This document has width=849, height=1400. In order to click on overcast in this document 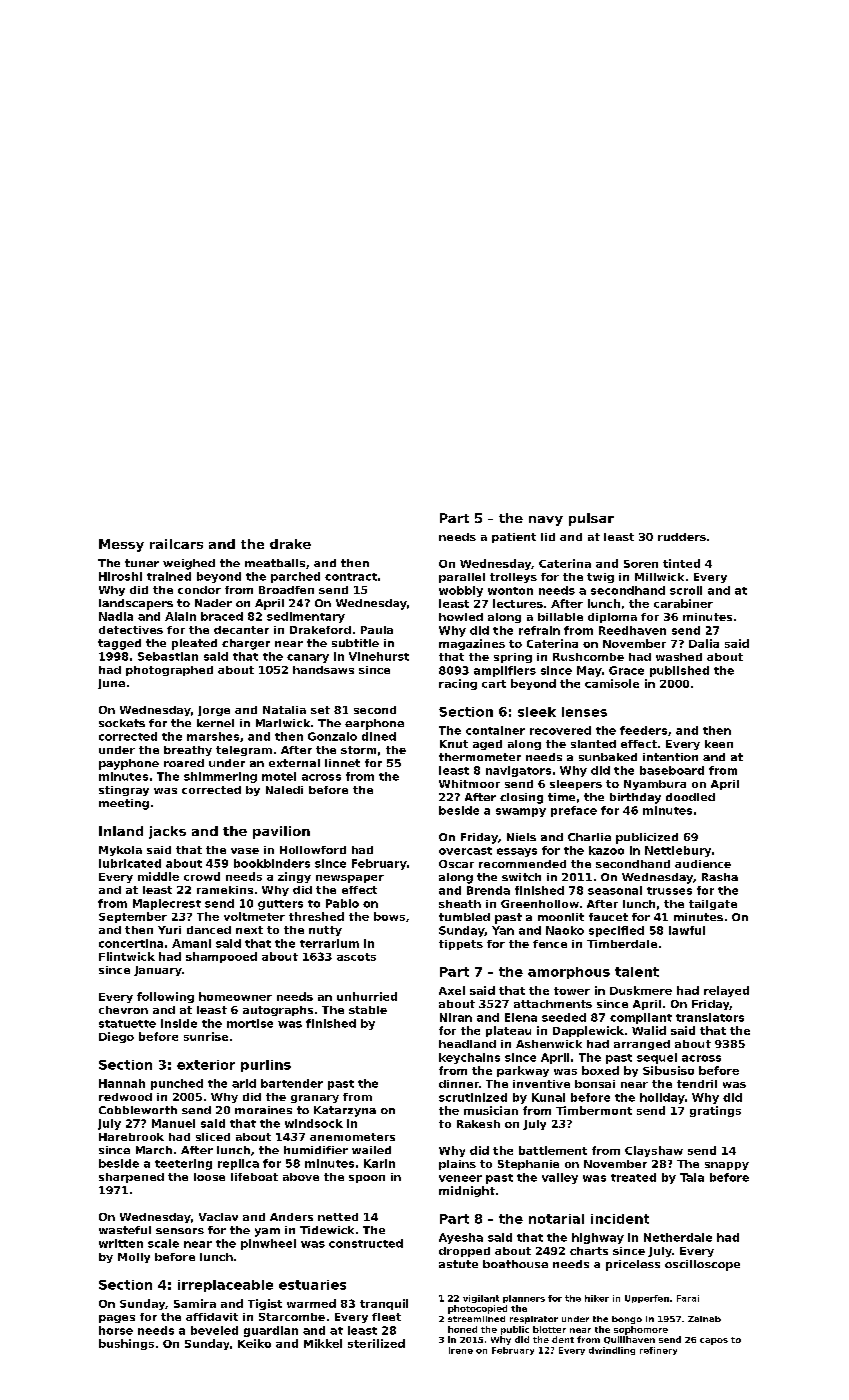, I will do `click(465, 851)`.
